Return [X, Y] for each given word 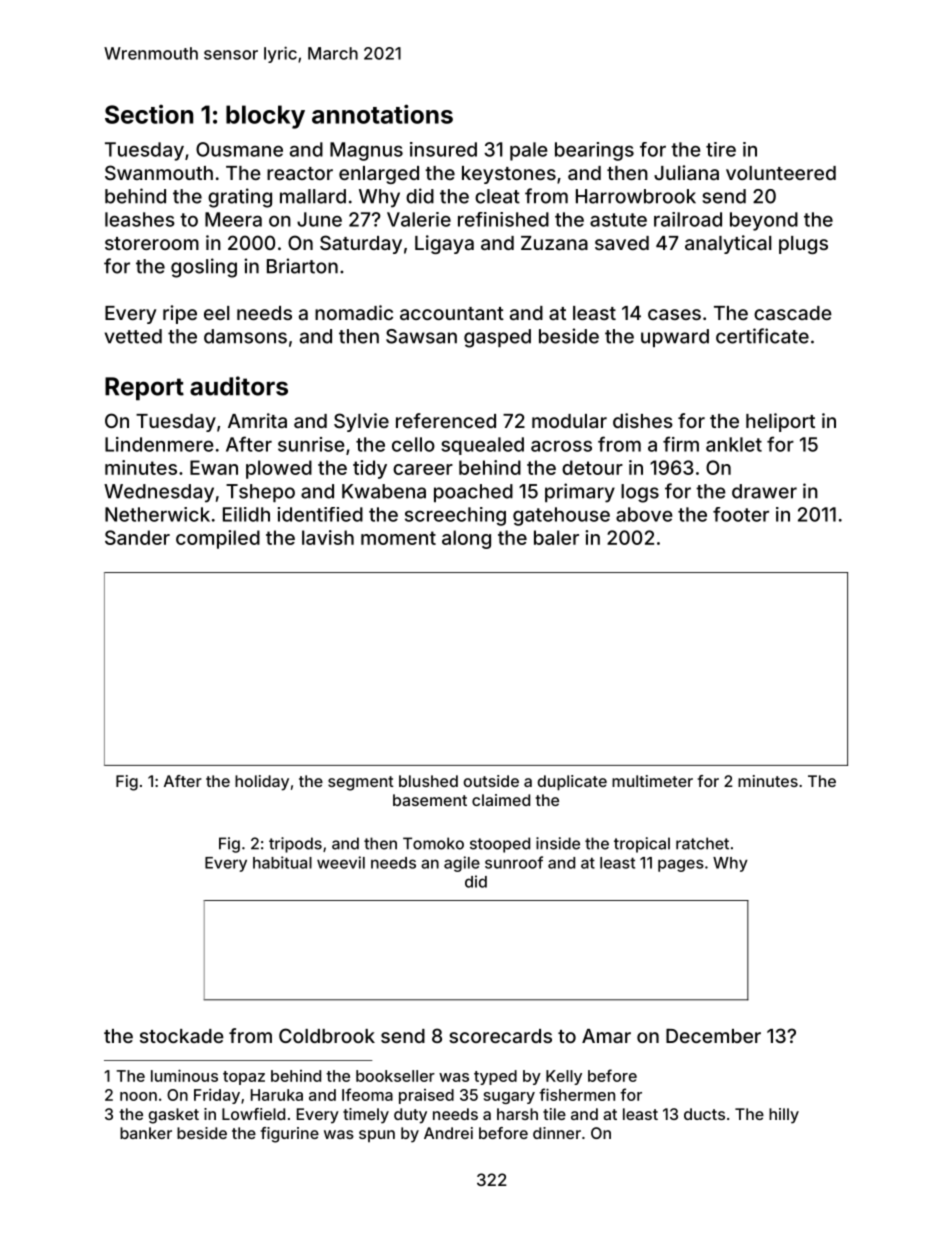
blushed [428, 781]
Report [144, 389]
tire [721, 149]
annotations [382, 114]
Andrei [448, 1133]
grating [240, 198]
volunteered [781, 173]
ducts [704, 1114]
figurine [290, 1135]
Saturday [361, 244]
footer [741, 514]
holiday [262, 783]
